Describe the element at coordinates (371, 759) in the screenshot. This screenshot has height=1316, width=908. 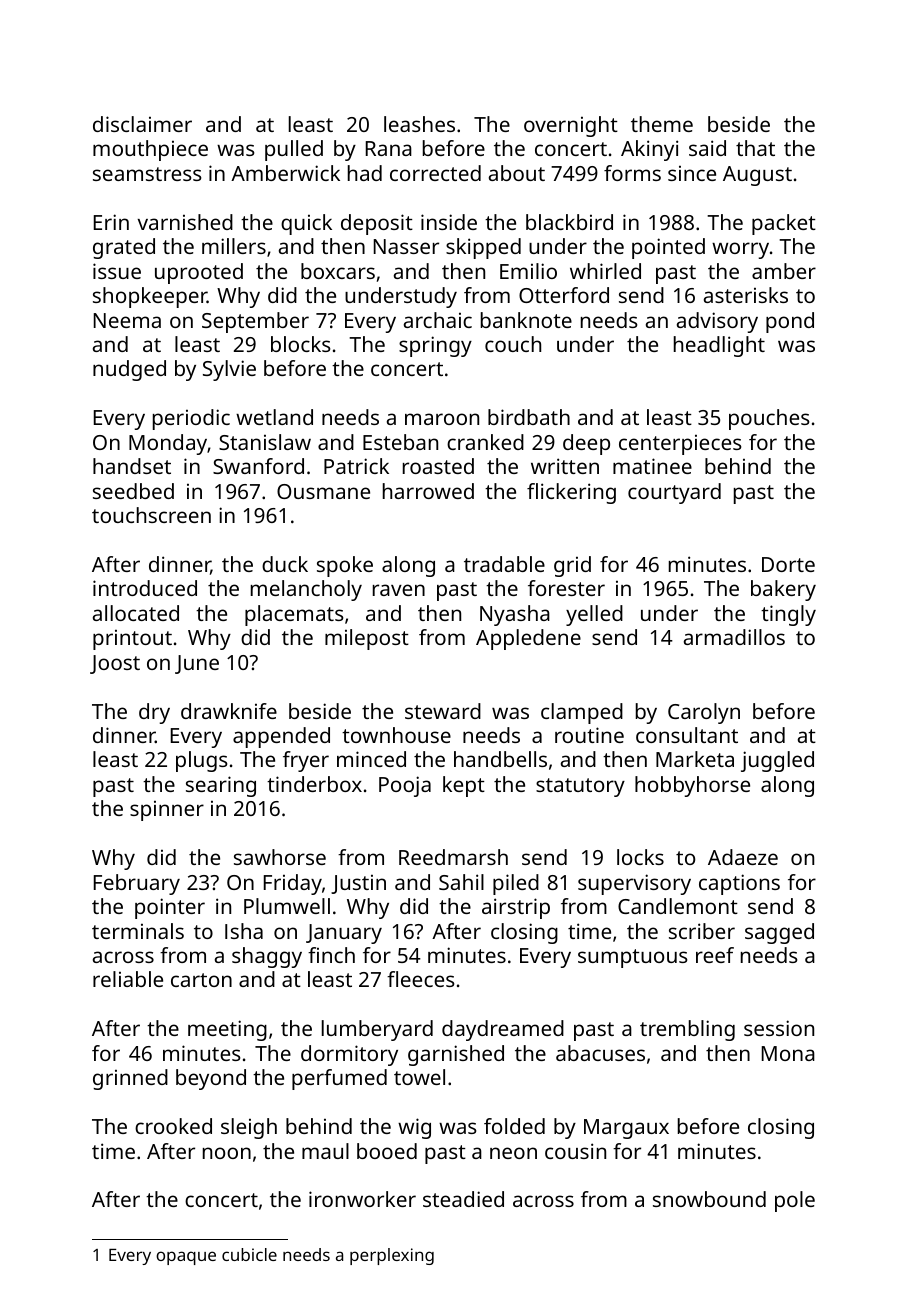
I see `minced` at that location.
